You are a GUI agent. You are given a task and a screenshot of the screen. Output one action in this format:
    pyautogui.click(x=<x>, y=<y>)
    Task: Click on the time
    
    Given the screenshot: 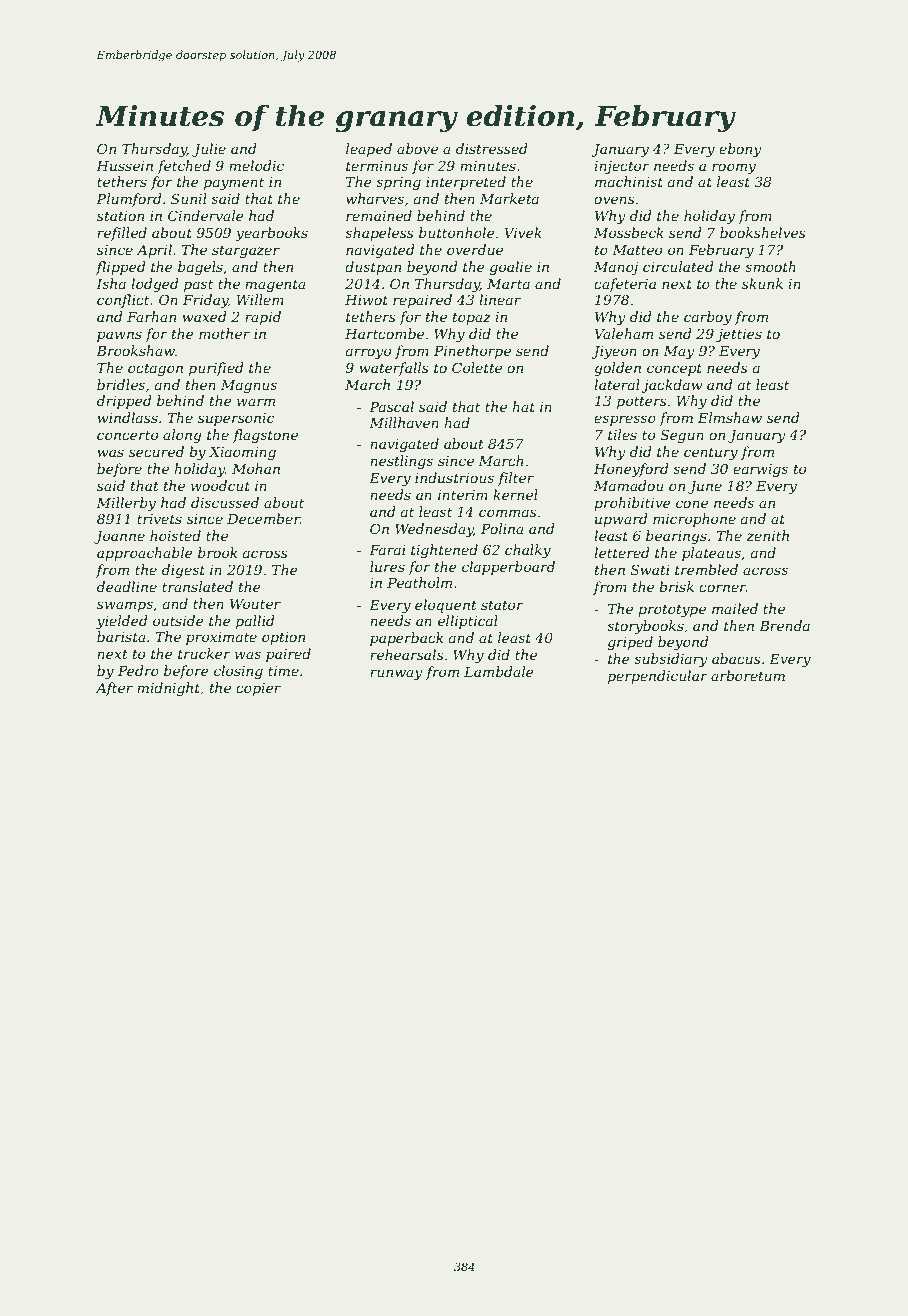 What is the action you would take?
    pyautogui.click(x=283, y=671)
